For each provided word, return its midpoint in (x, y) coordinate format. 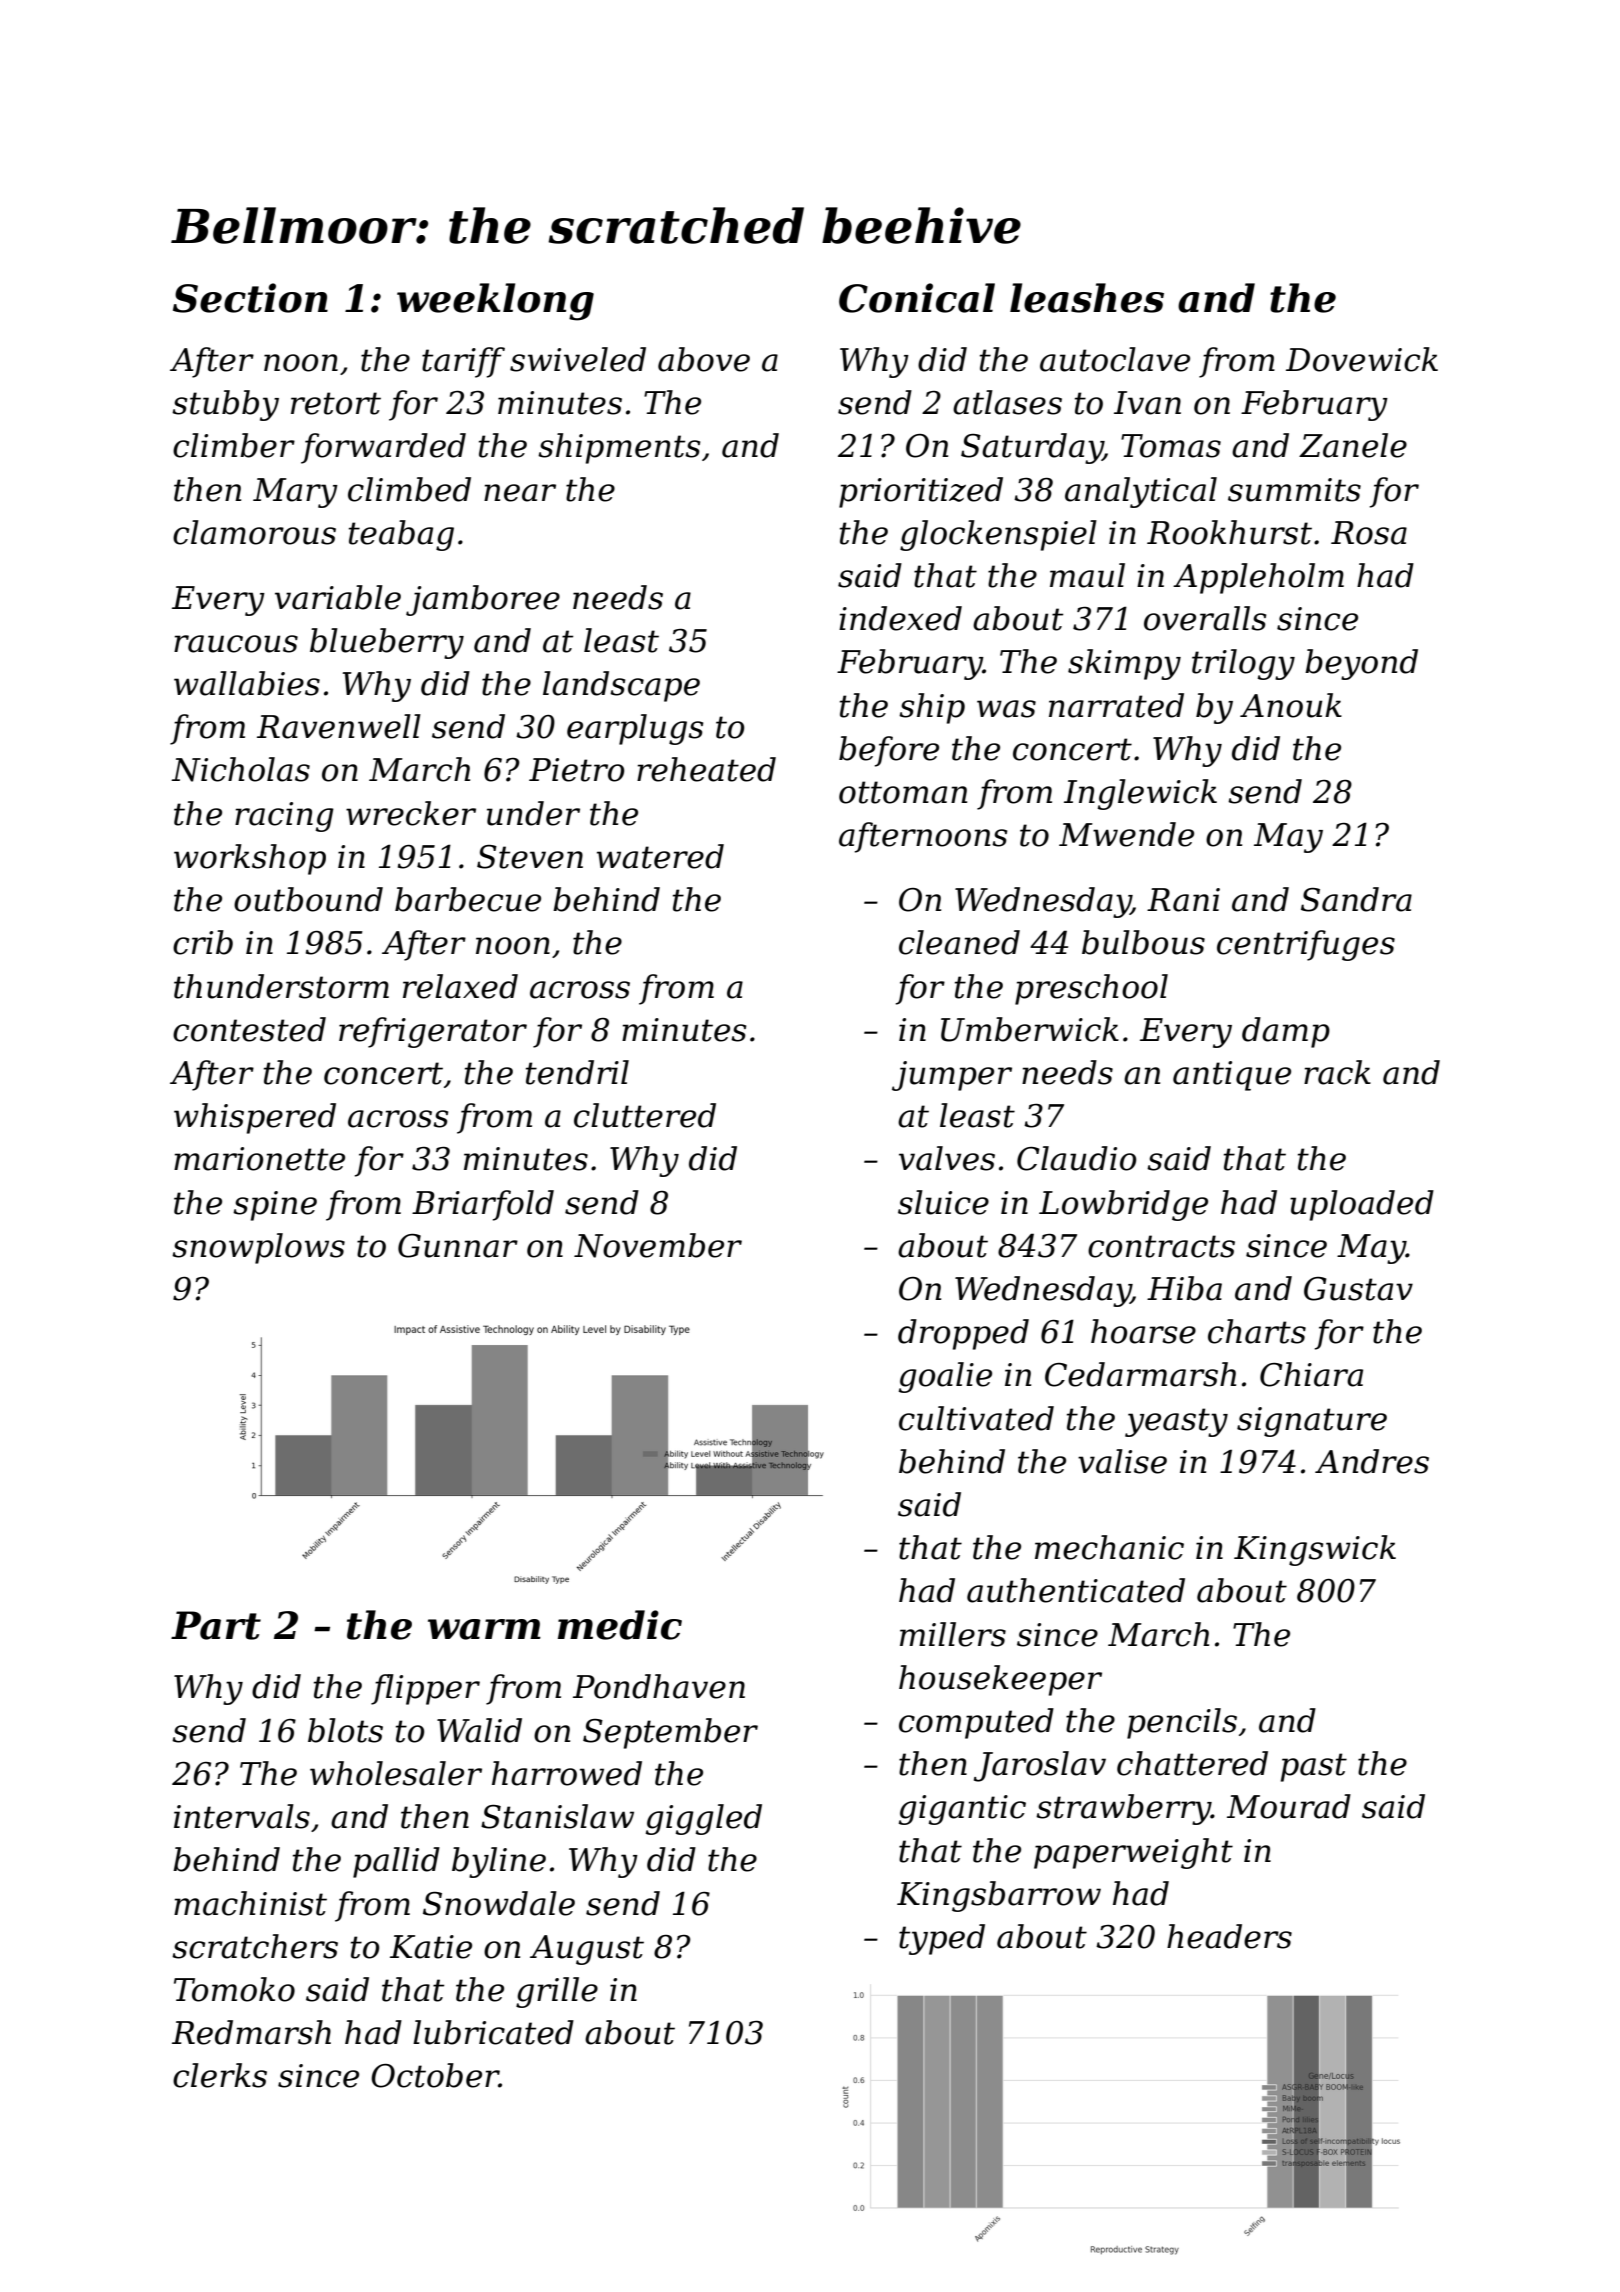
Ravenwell (339, 726)
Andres (1372, 1461)
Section (250, 298)
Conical (917, 298)
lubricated (493, 2032)
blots (345, 1730)
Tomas (1171, 446)
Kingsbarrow (999, 1896)
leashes (1087, 298)
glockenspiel (998, 535)
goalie (945, 1377)
